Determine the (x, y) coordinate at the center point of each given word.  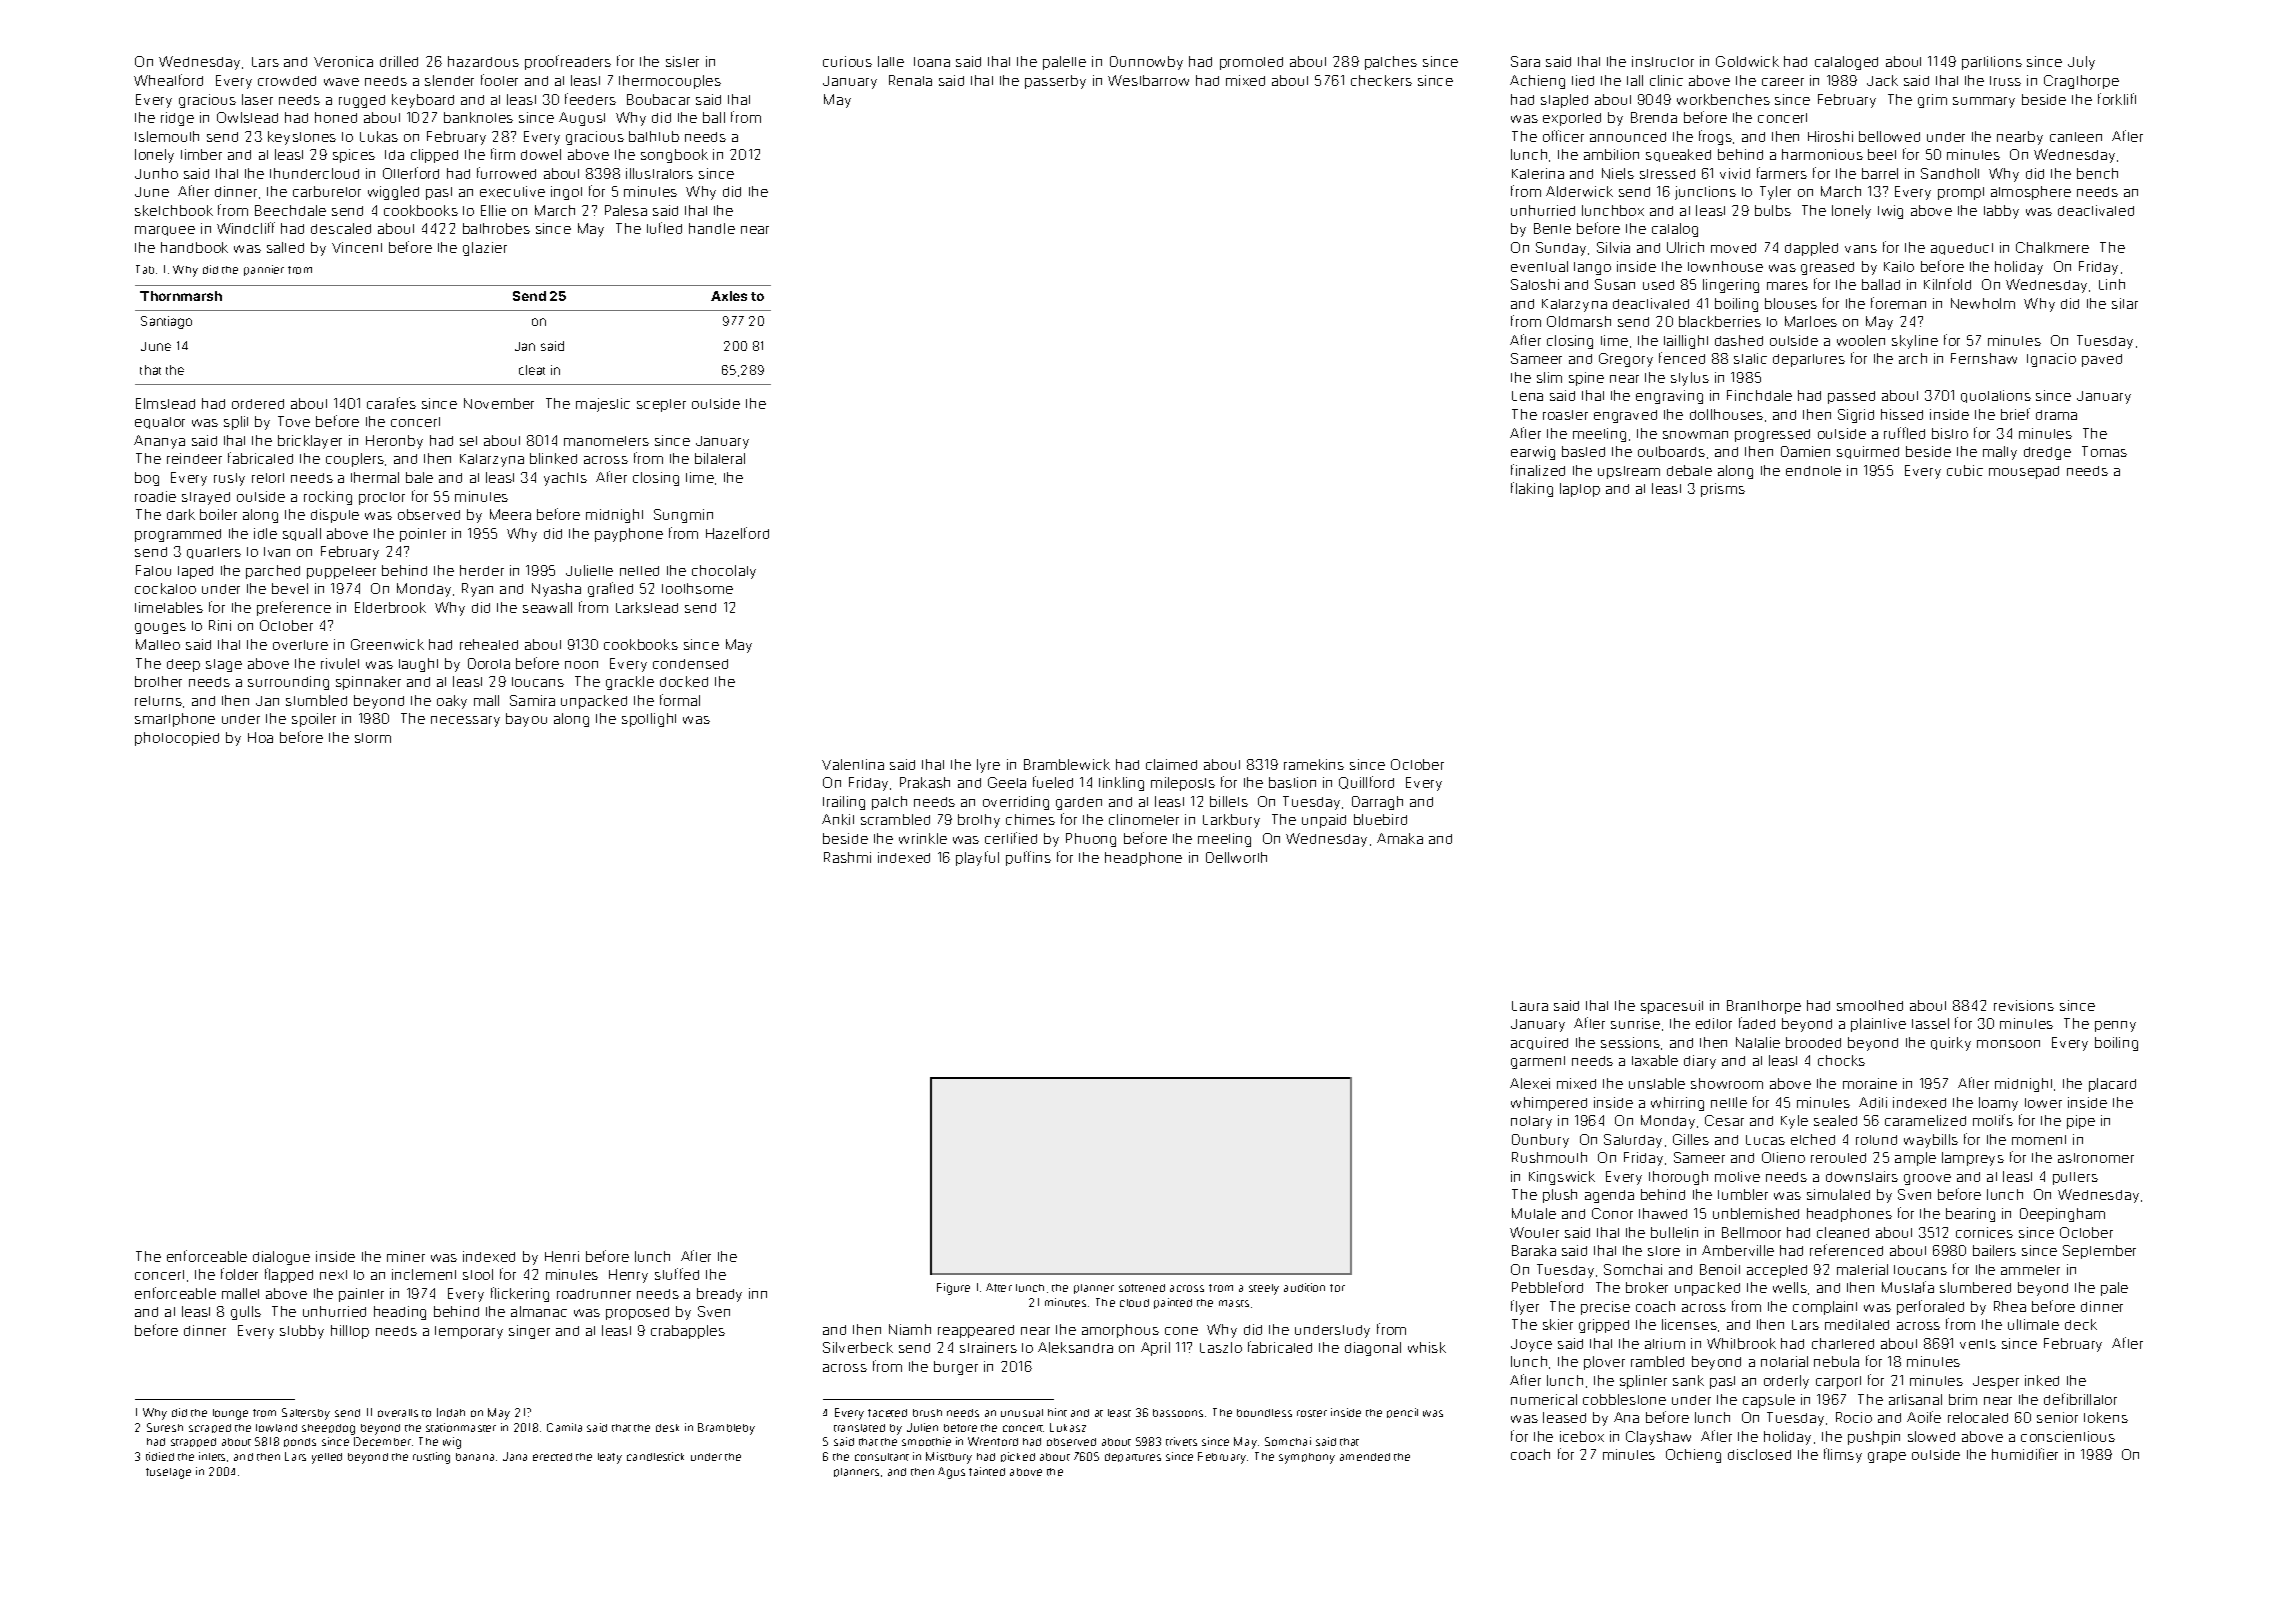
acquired (1539, 1043)
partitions (1992, 63)
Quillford (1366, 782)
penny (2115, 1026)
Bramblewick (1067, 764)
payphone (629, 535)
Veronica (343, 61)
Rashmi (847, 857)
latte (891, 61)
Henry (628, 1276)
